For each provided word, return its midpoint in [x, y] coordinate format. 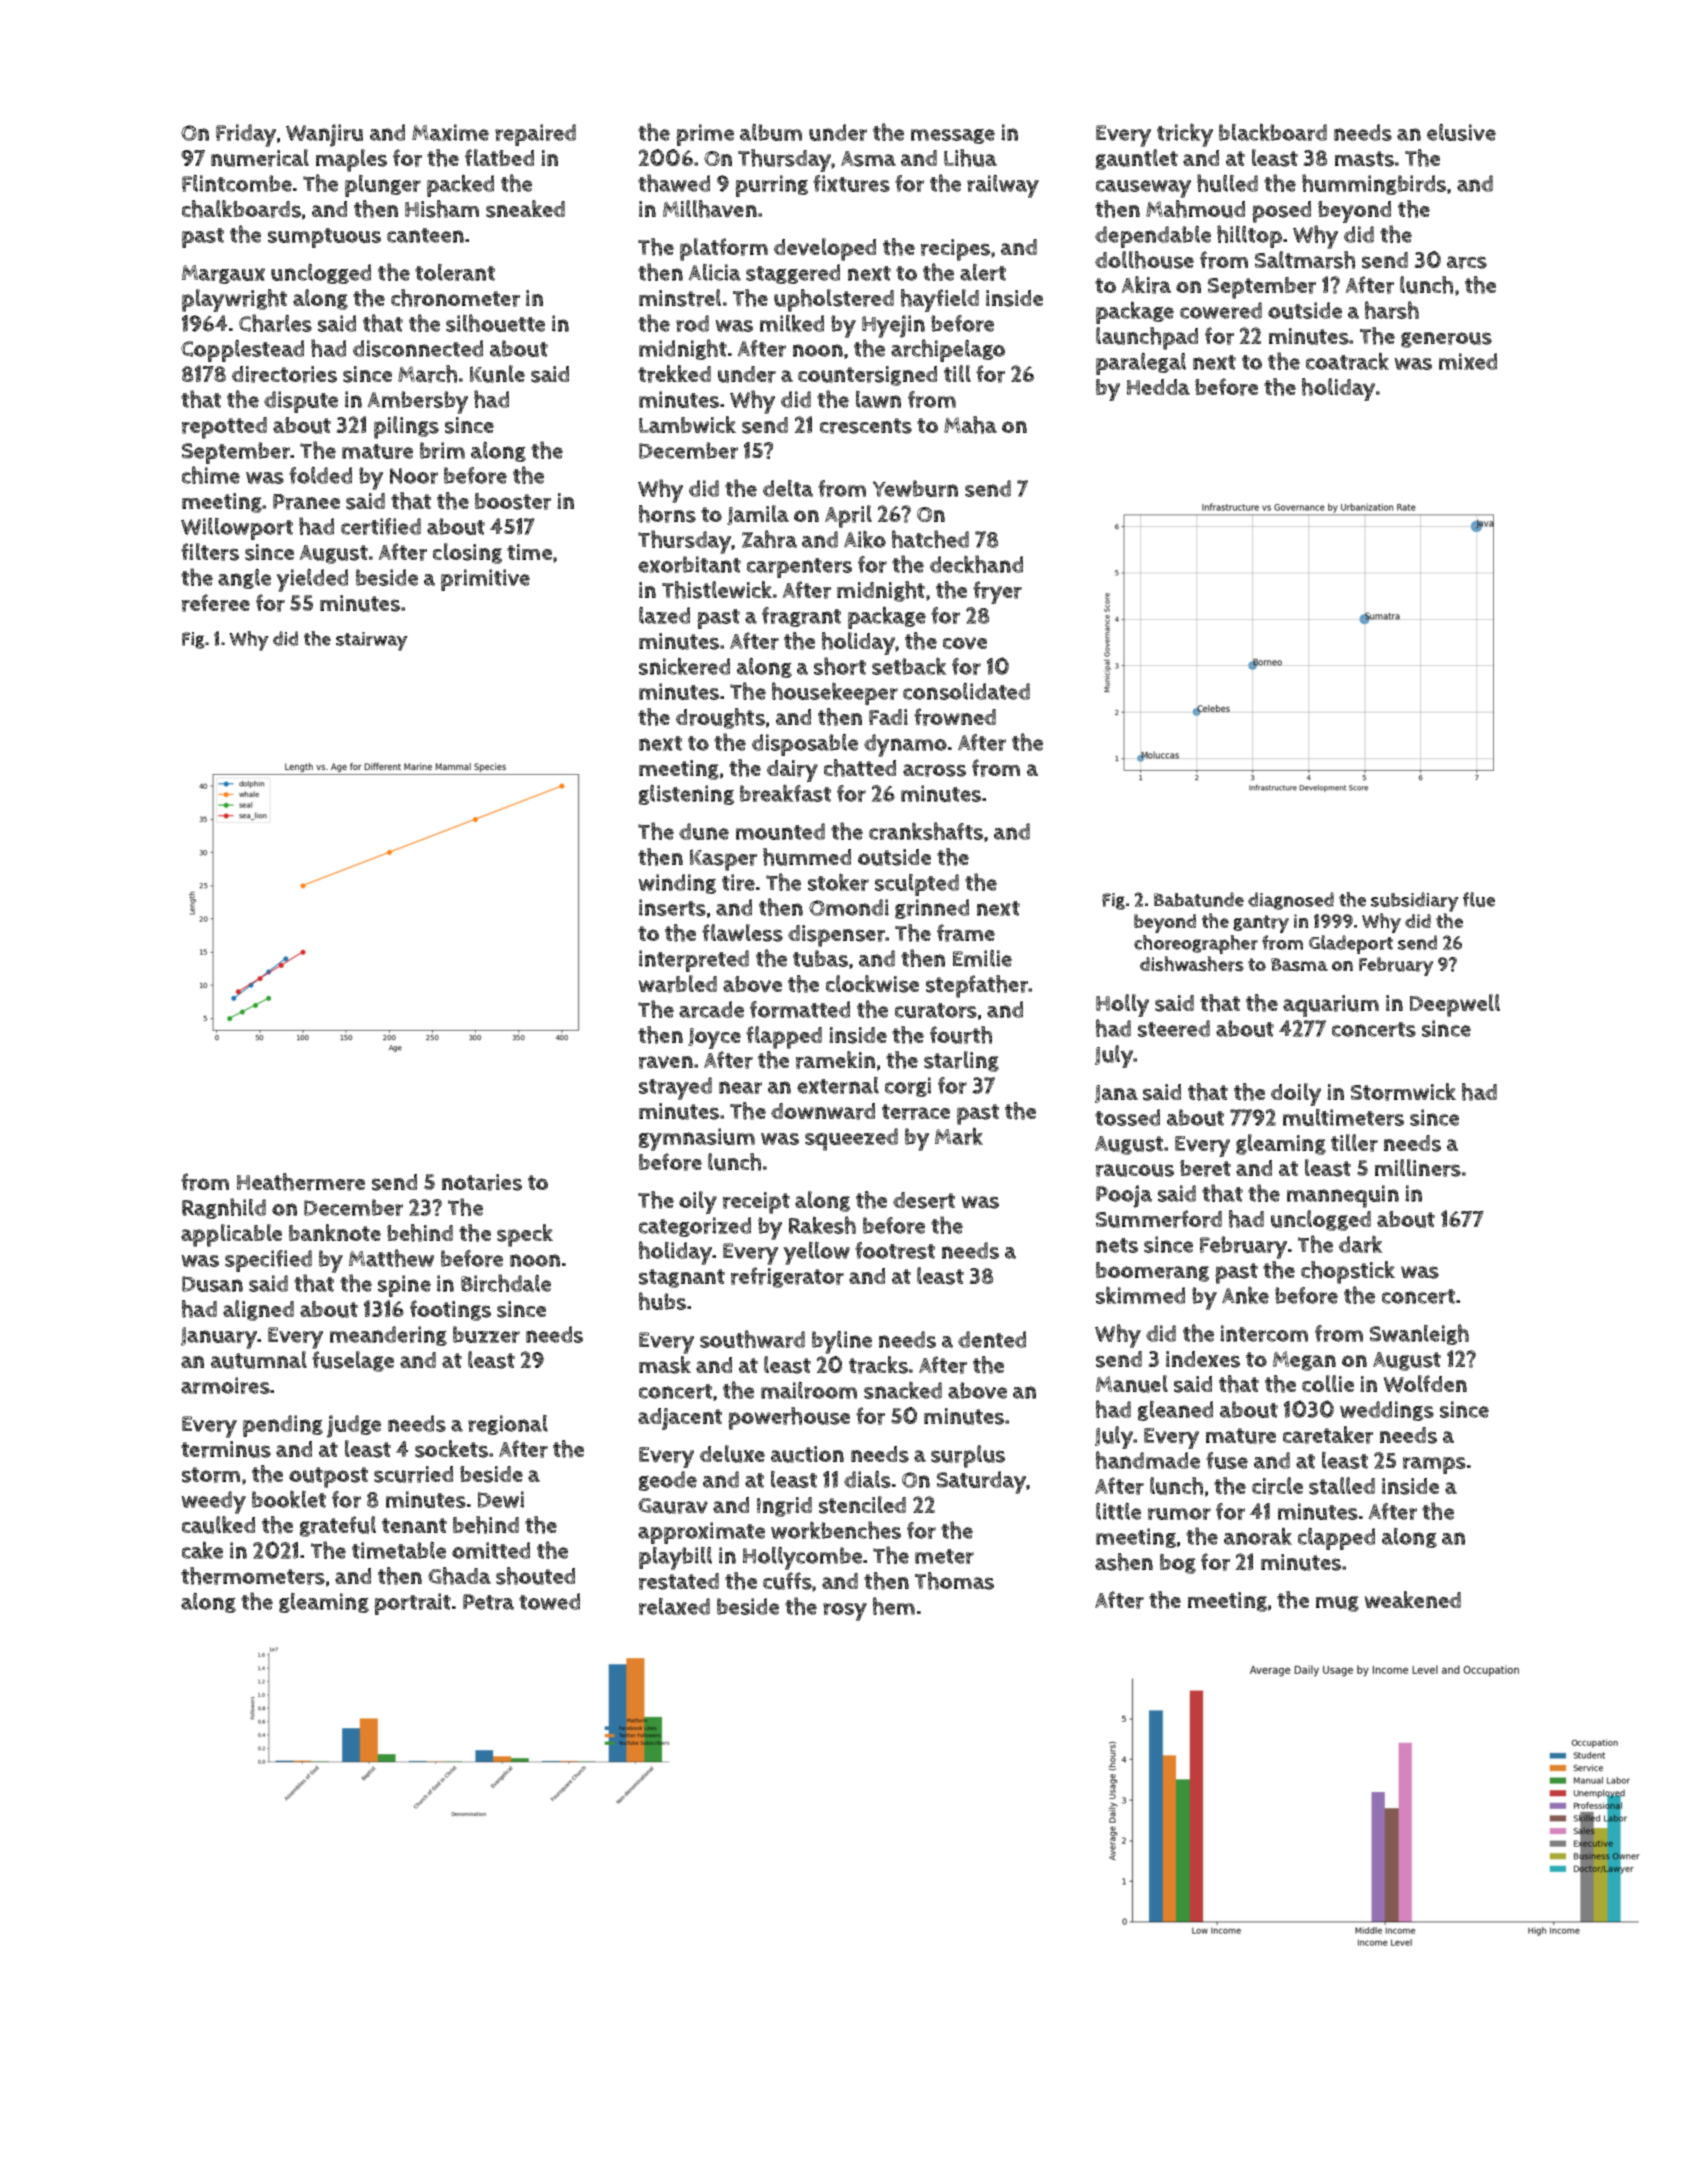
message [953, 136]
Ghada [459, 1576]
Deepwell [1455, 1005]
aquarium [1331, 1006]
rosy [845, 1612]
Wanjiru [324, 135]
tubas [820, 958]
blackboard [1273, 132]
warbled [677, 984]
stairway [372, 641]
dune [704, 831]
